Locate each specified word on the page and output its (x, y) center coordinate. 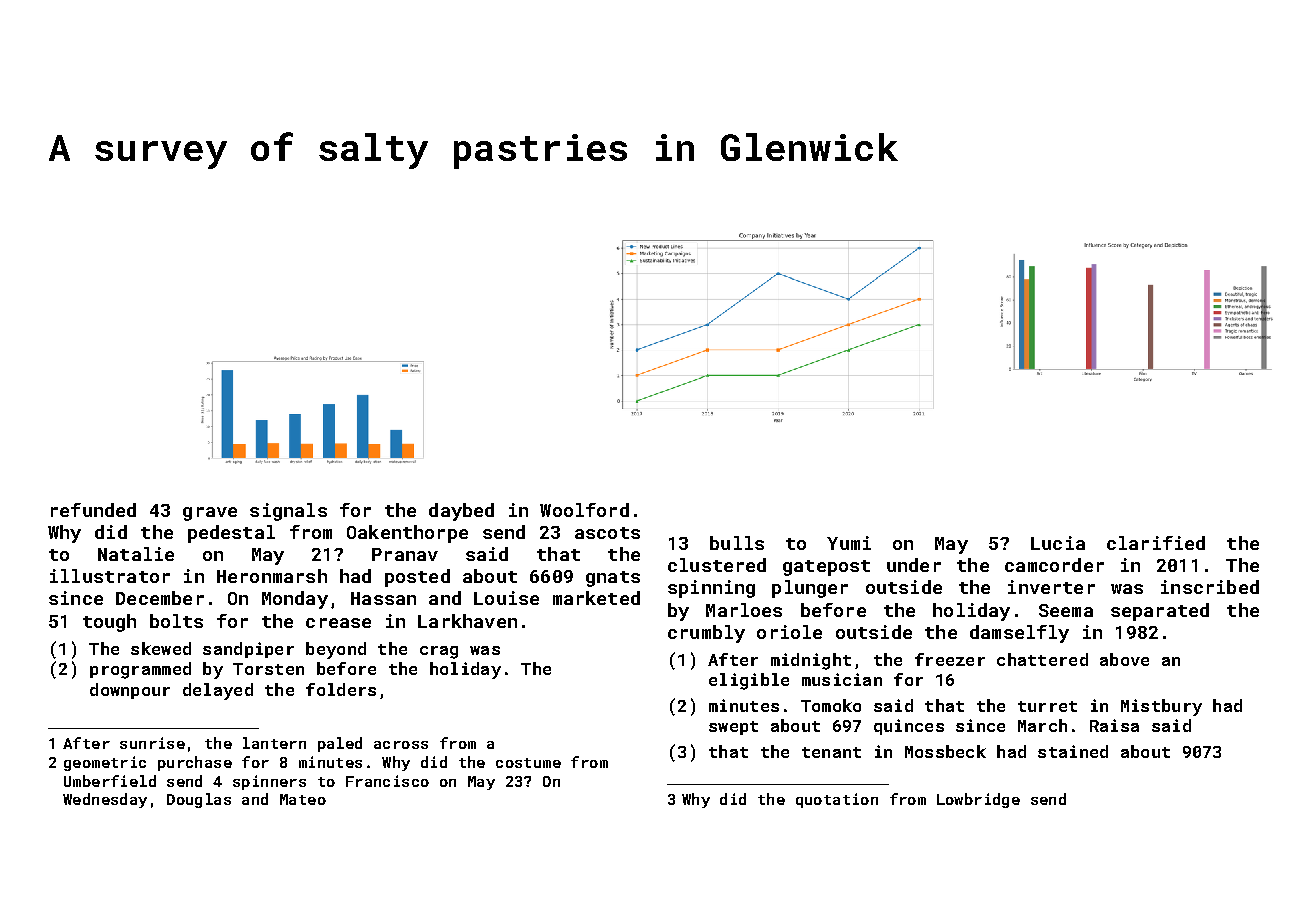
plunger (810, 589)
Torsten (268, 669)
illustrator (110, 576)
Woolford (584, 510)
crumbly (706, 634)
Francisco (387, 781)
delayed (218, 691)
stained (1073, 751)
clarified (1156, 543)
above (1124, 659)
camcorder (1054, 565)
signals (288, 512)
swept (733, 728)
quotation (837, 800)
